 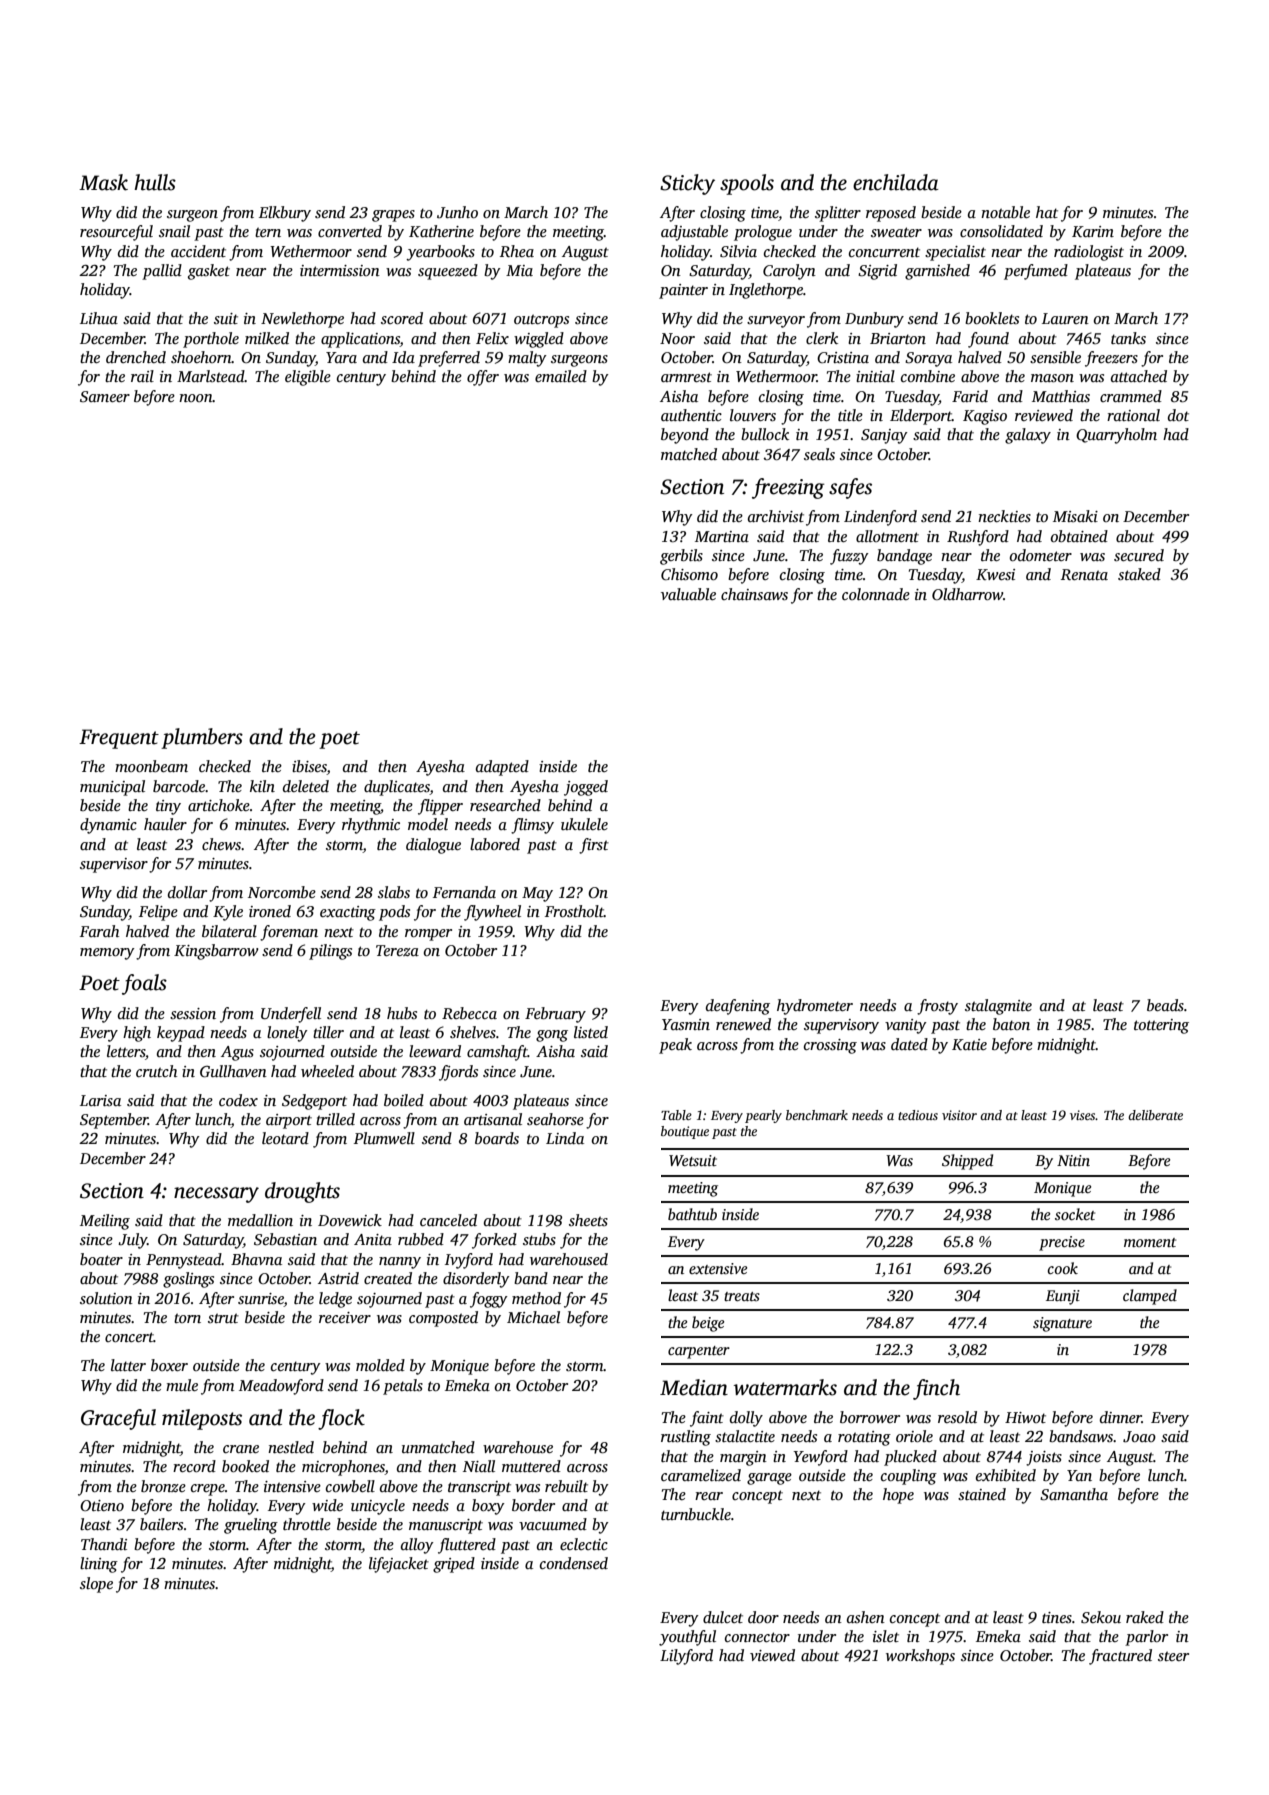 I want to click on Lilyford, so click(x=686, y=1657).
